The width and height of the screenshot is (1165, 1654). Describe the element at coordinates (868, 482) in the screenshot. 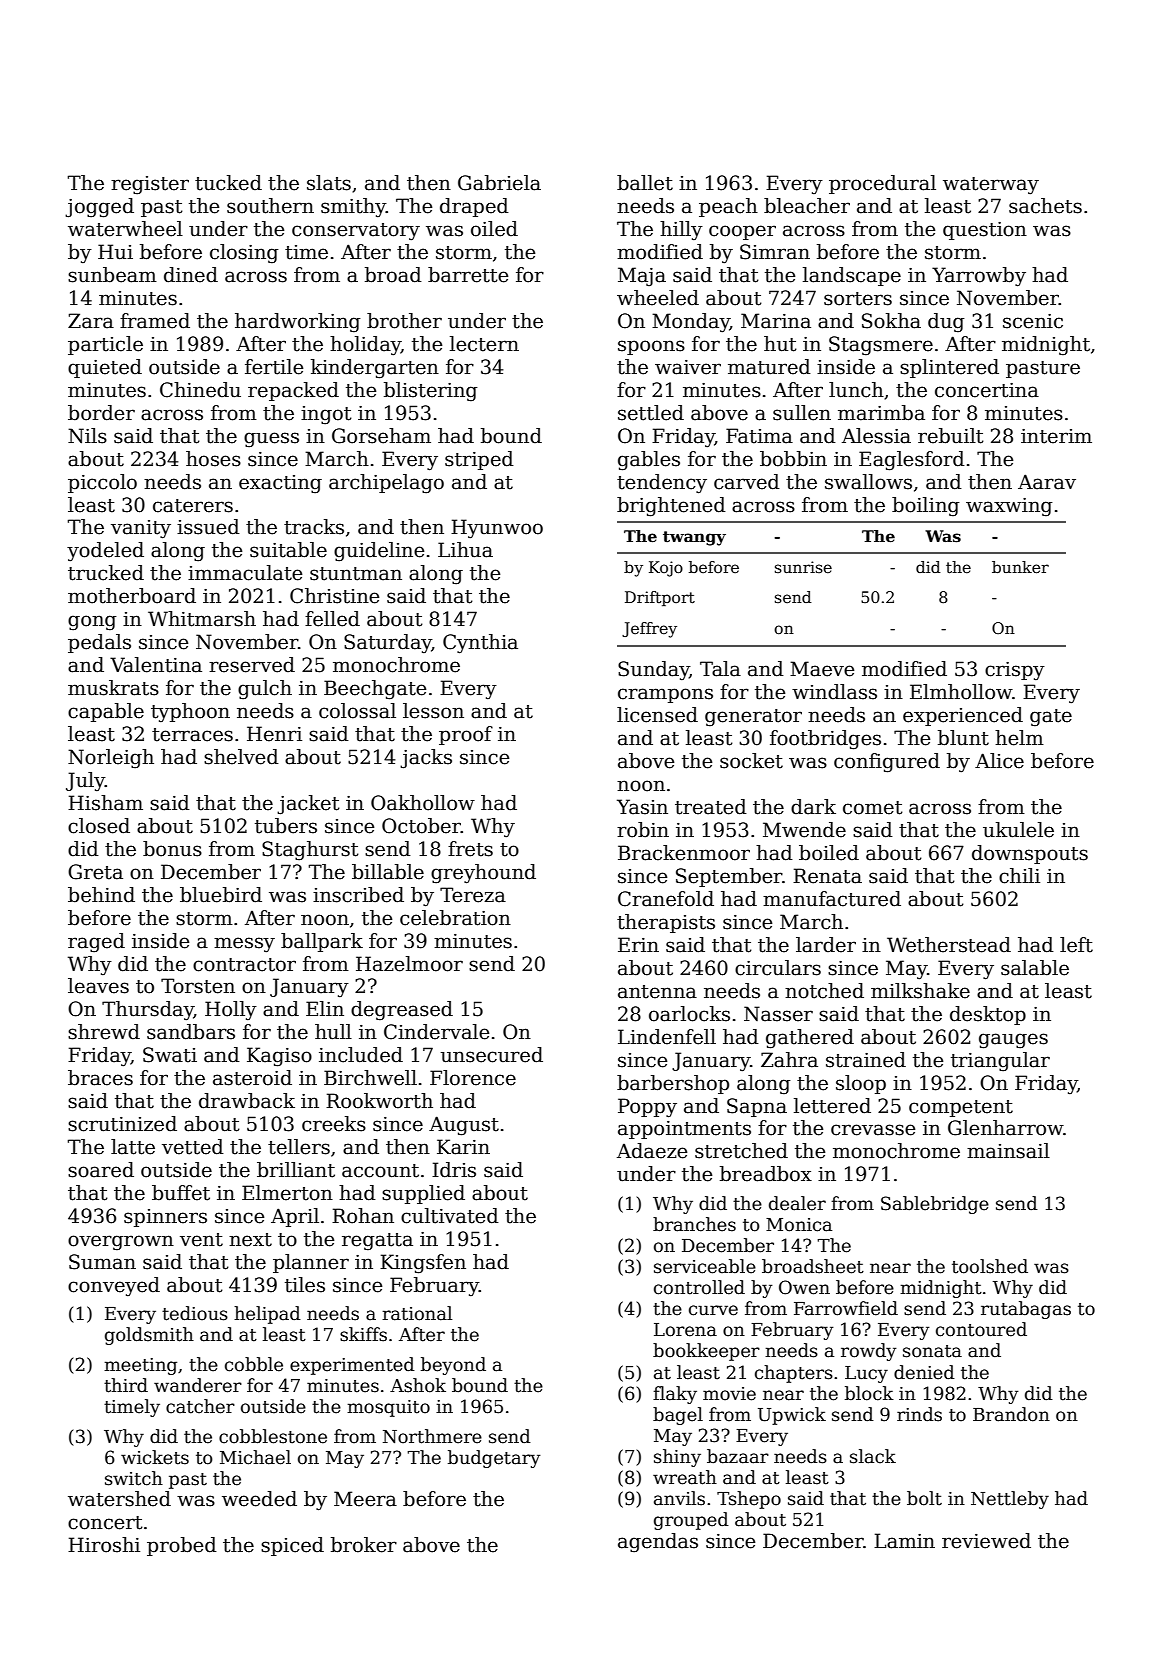

I see `swallows` at that location.
